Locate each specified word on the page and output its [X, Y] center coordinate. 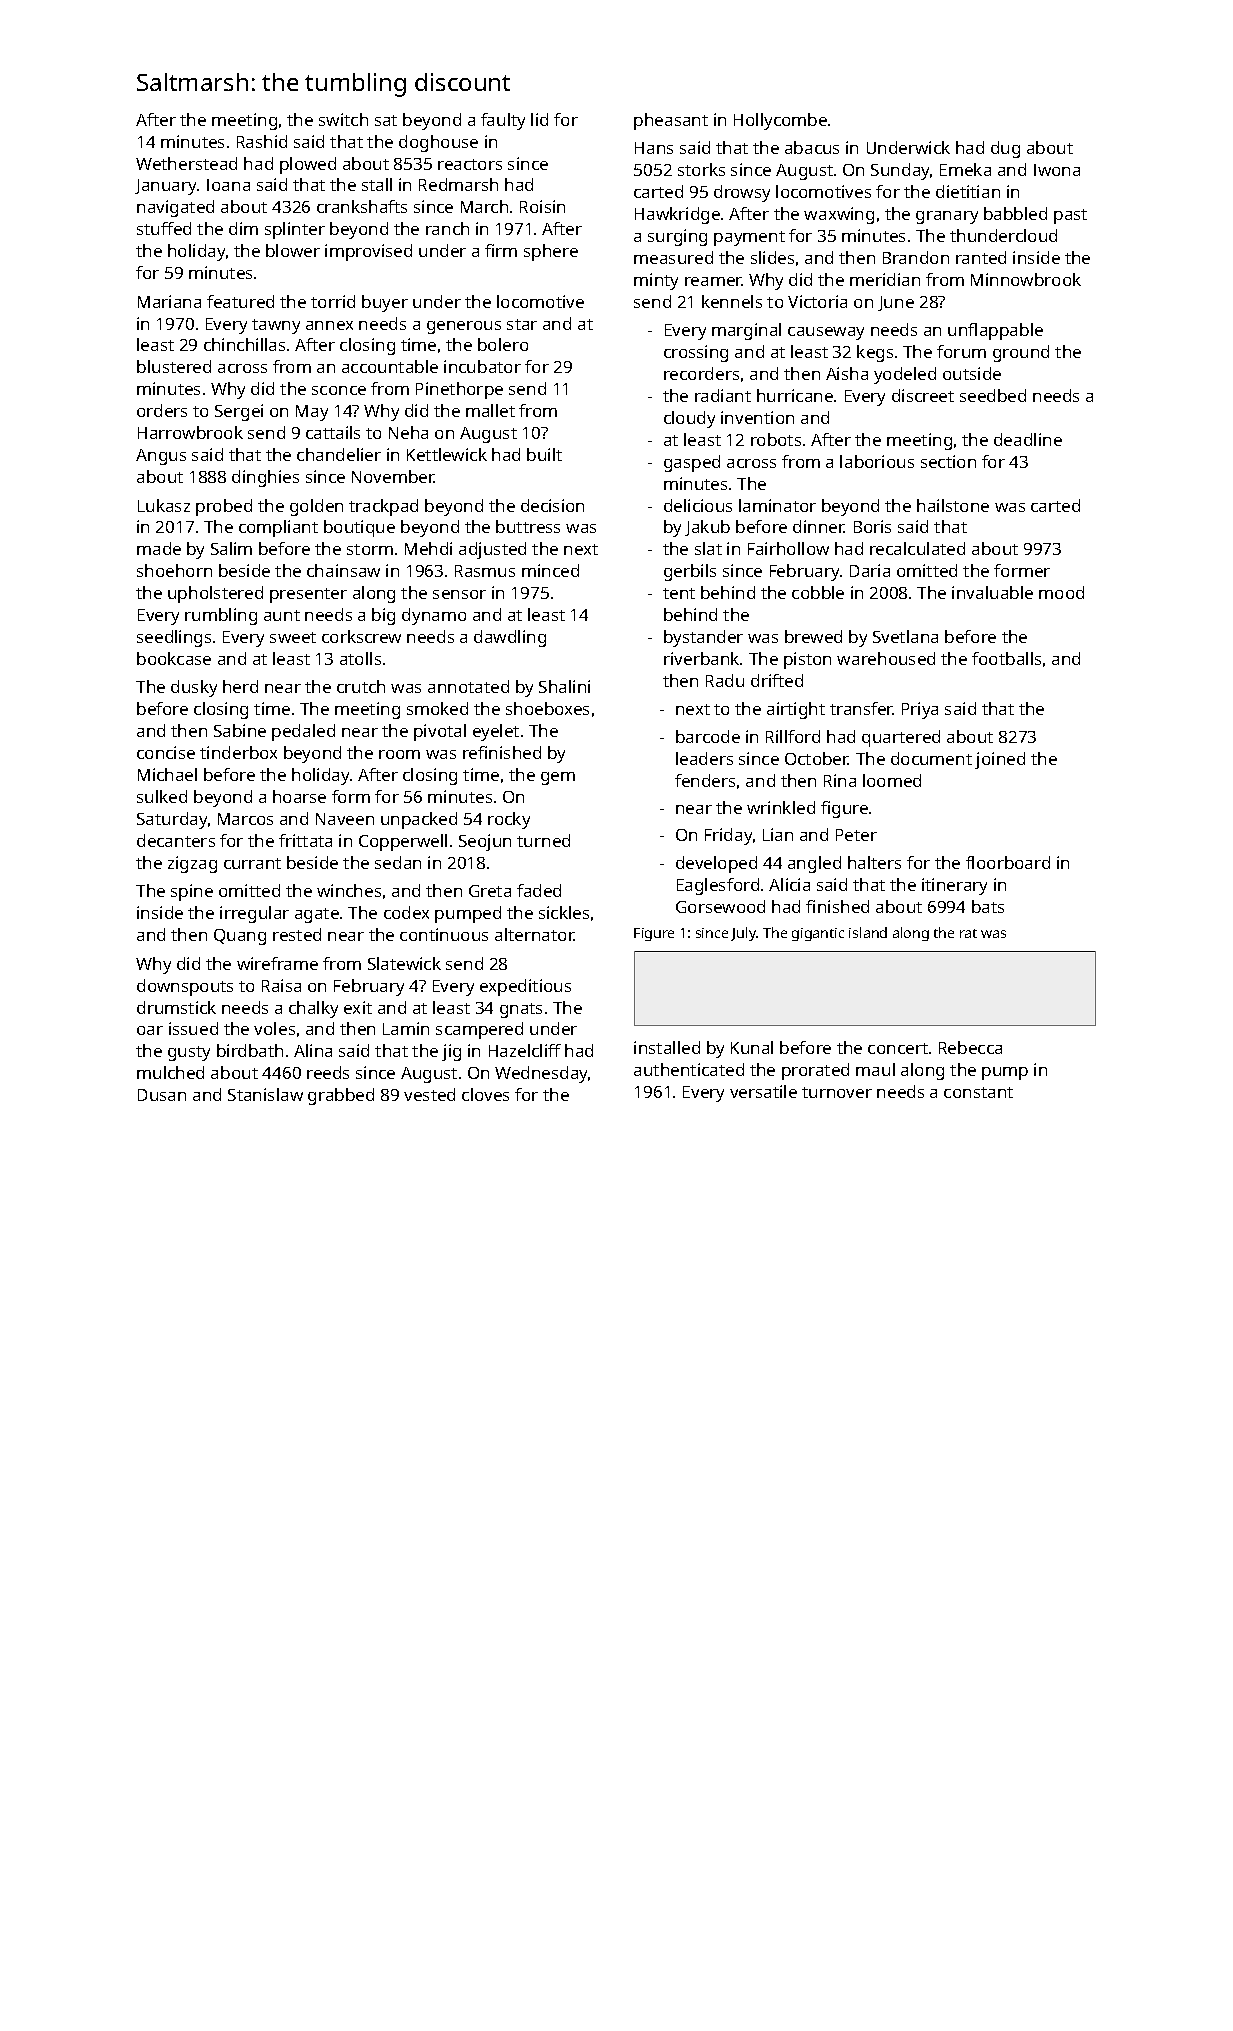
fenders [705, 780]
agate [317, 915]
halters [874, 862]
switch [343, 119]
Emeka [965, 169]
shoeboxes [547, 708]
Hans [654, 148]
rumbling [221, 616]
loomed [892, 780]
